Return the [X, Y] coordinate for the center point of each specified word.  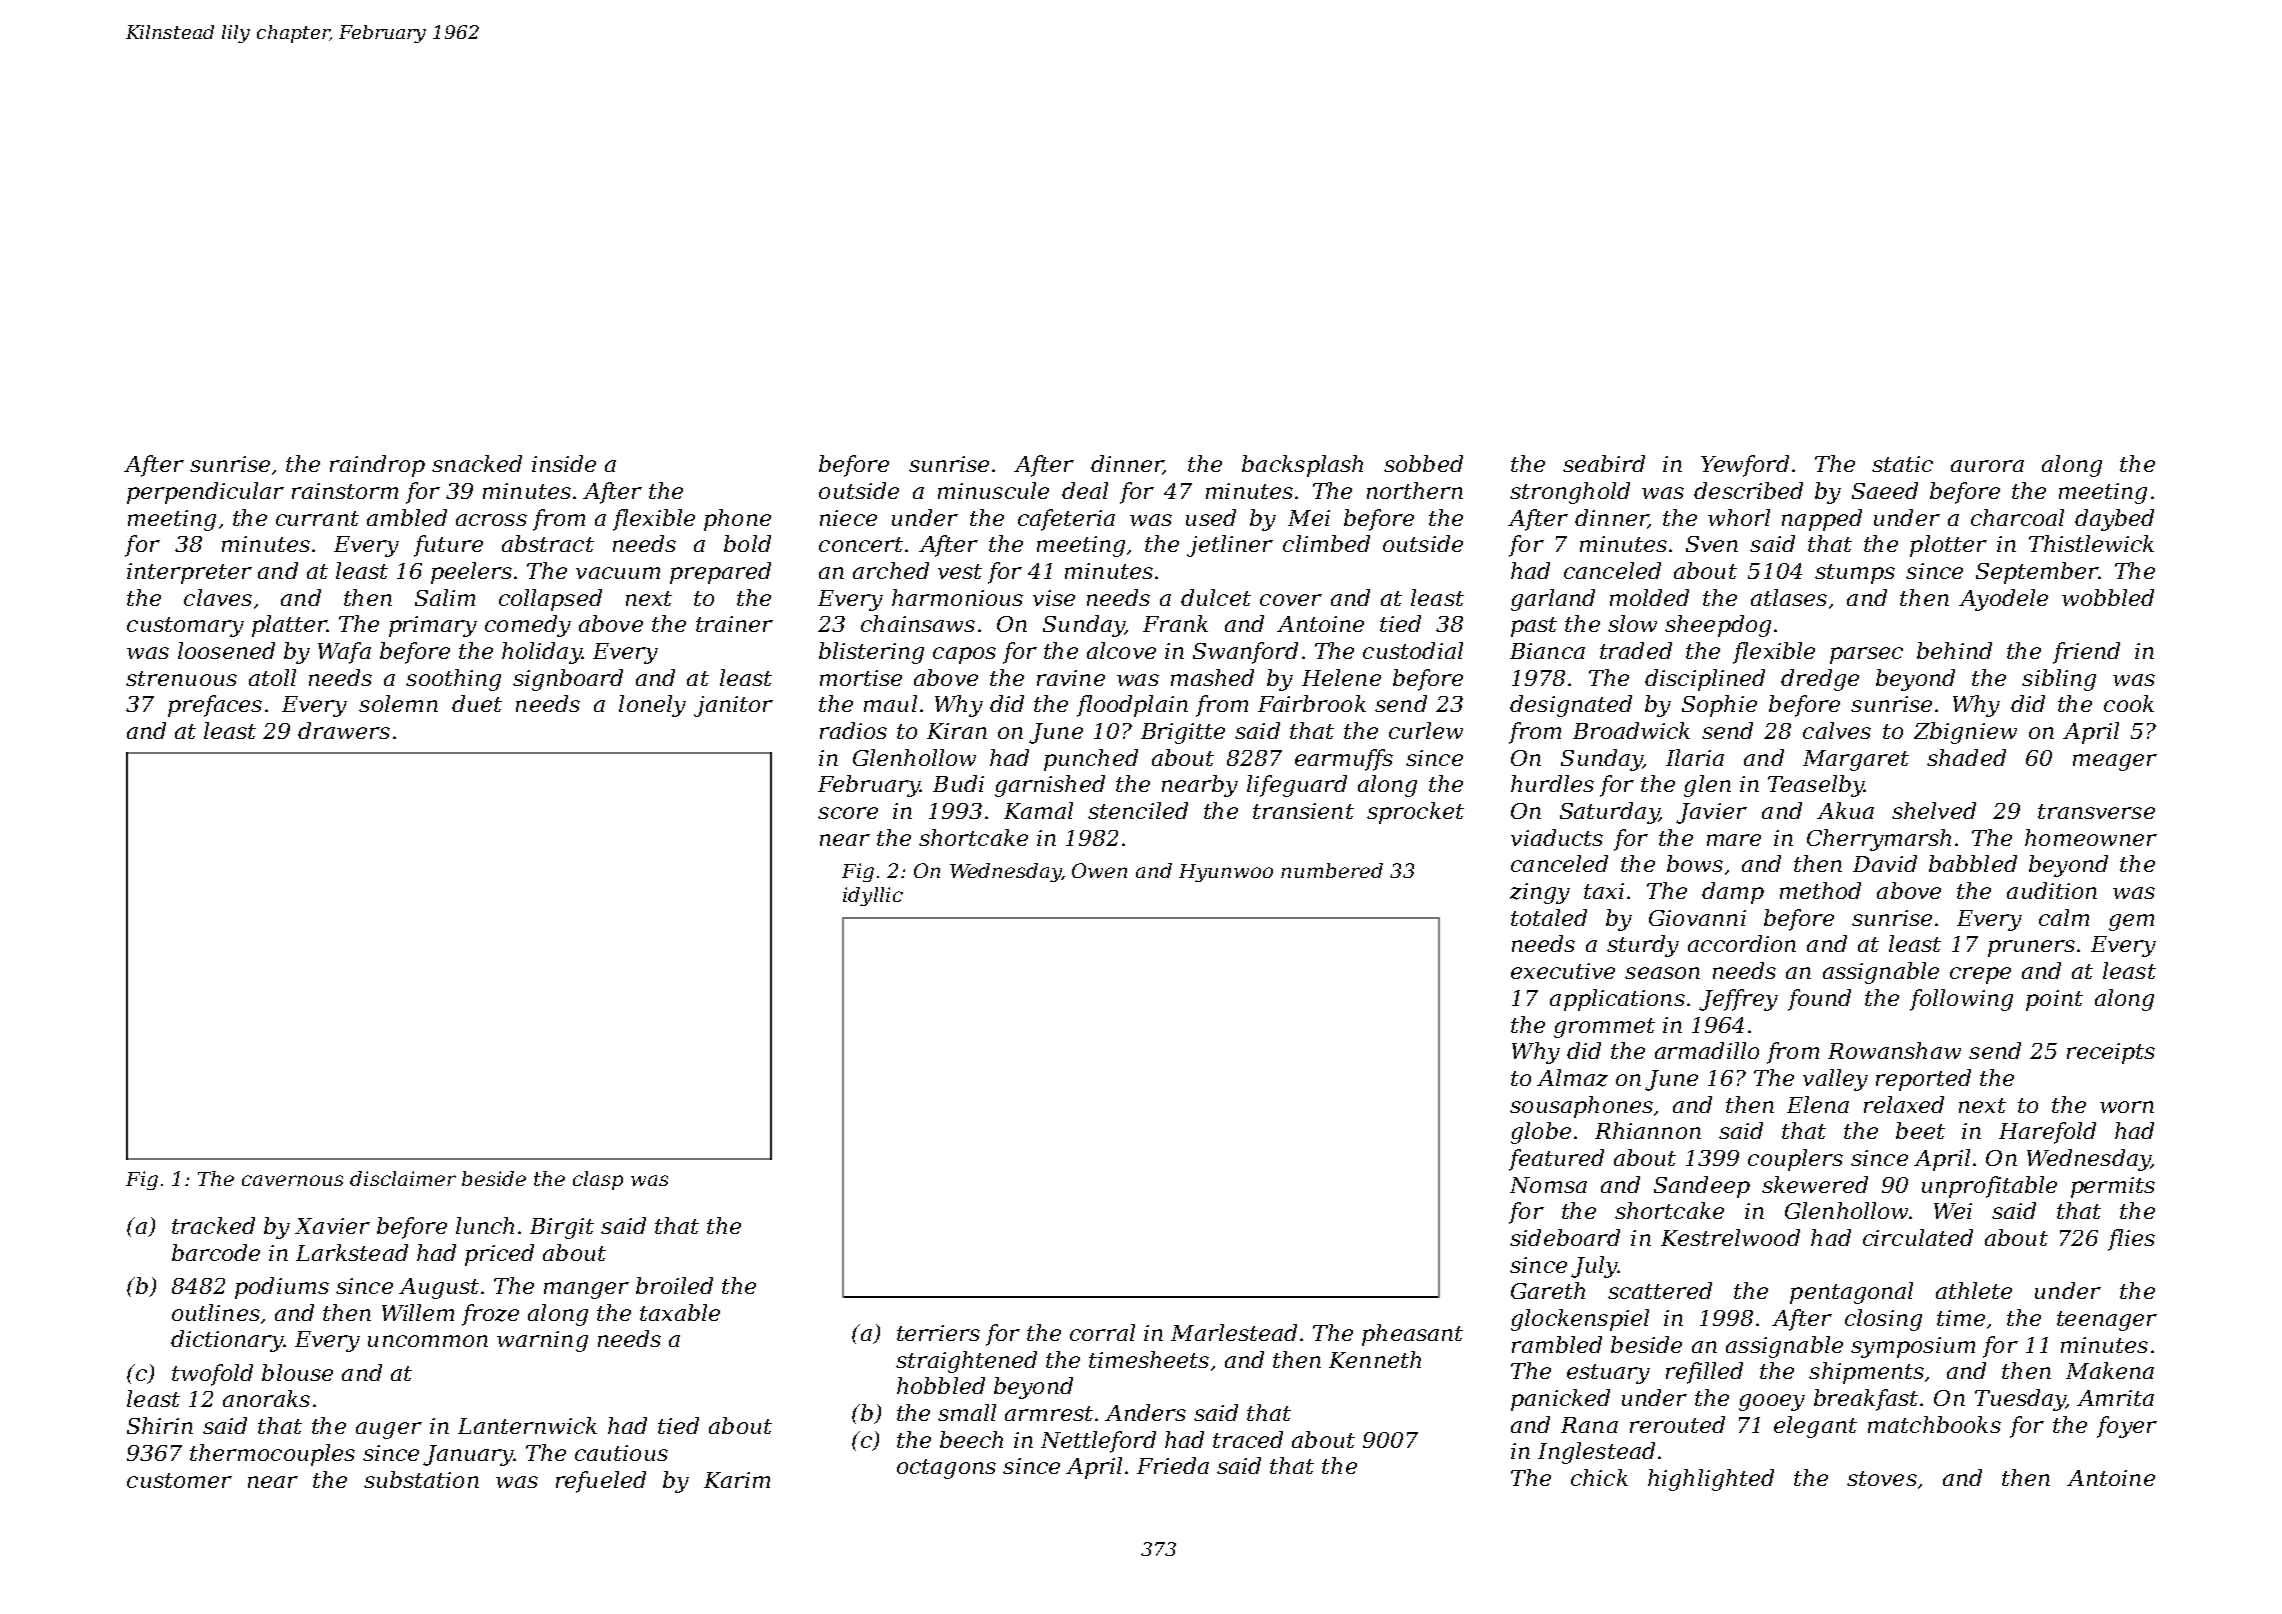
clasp [598, 1180]
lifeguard [1297, 786]
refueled [601, 1482]
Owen [1099, 870]
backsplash [1302, 466]
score [848, 813]
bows [1695, 863]
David [1885, 863]
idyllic [873, 896]
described [1748, 490]
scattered [1660, 1290]
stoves [1882, 1478]
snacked [477, 463]
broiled [674, 1285]
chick [1599, 1477]
